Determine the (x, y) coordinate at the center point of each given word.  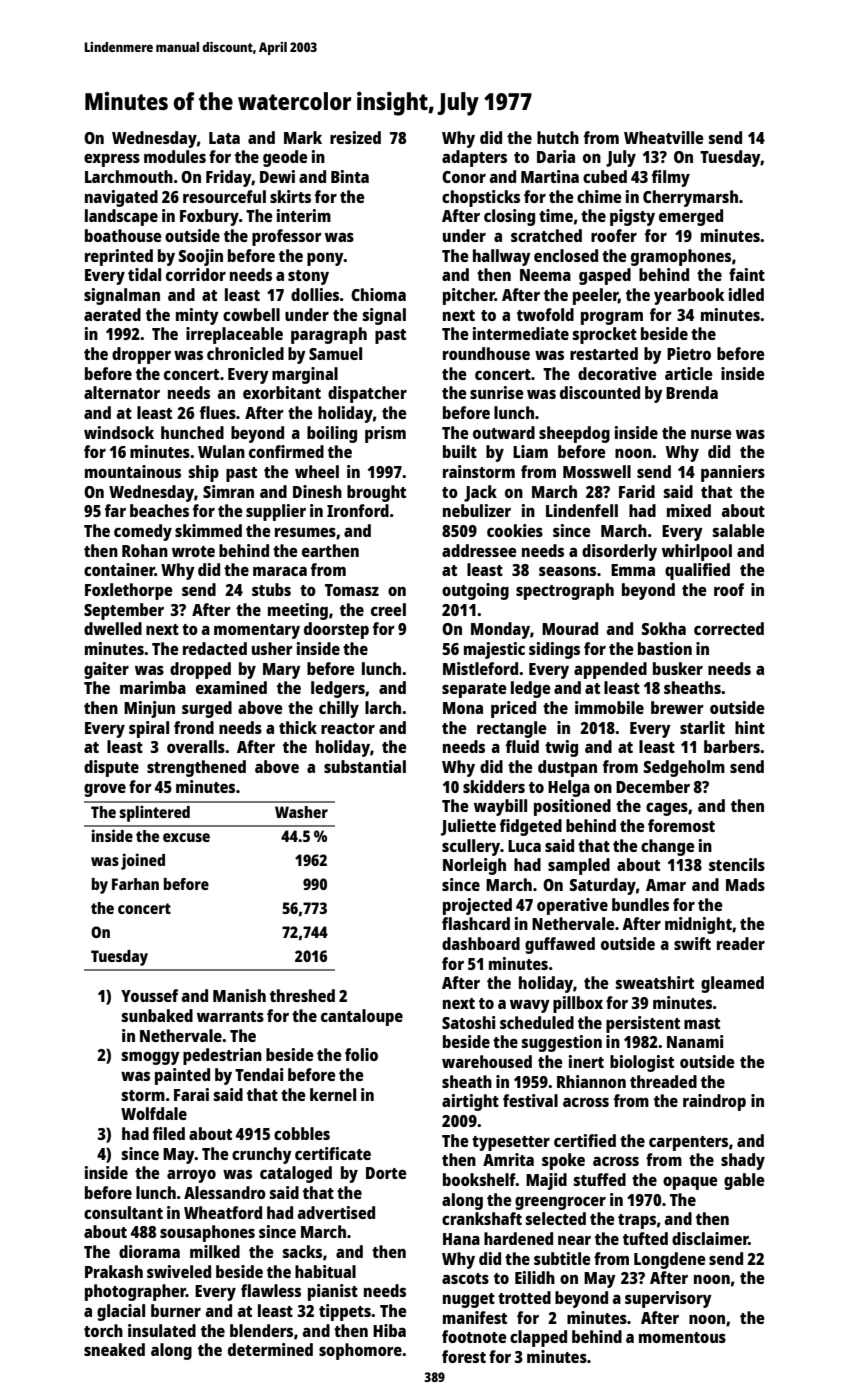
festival (530, 1100)
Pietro (689, 353)
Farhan (135, 884)
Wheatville (664, 137)
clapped (538, 1338)
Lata (224, 138)
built (460, 451)
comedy (143, 532)
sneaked (114, 1349)
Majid (546, 1181)
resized (355, 137)
